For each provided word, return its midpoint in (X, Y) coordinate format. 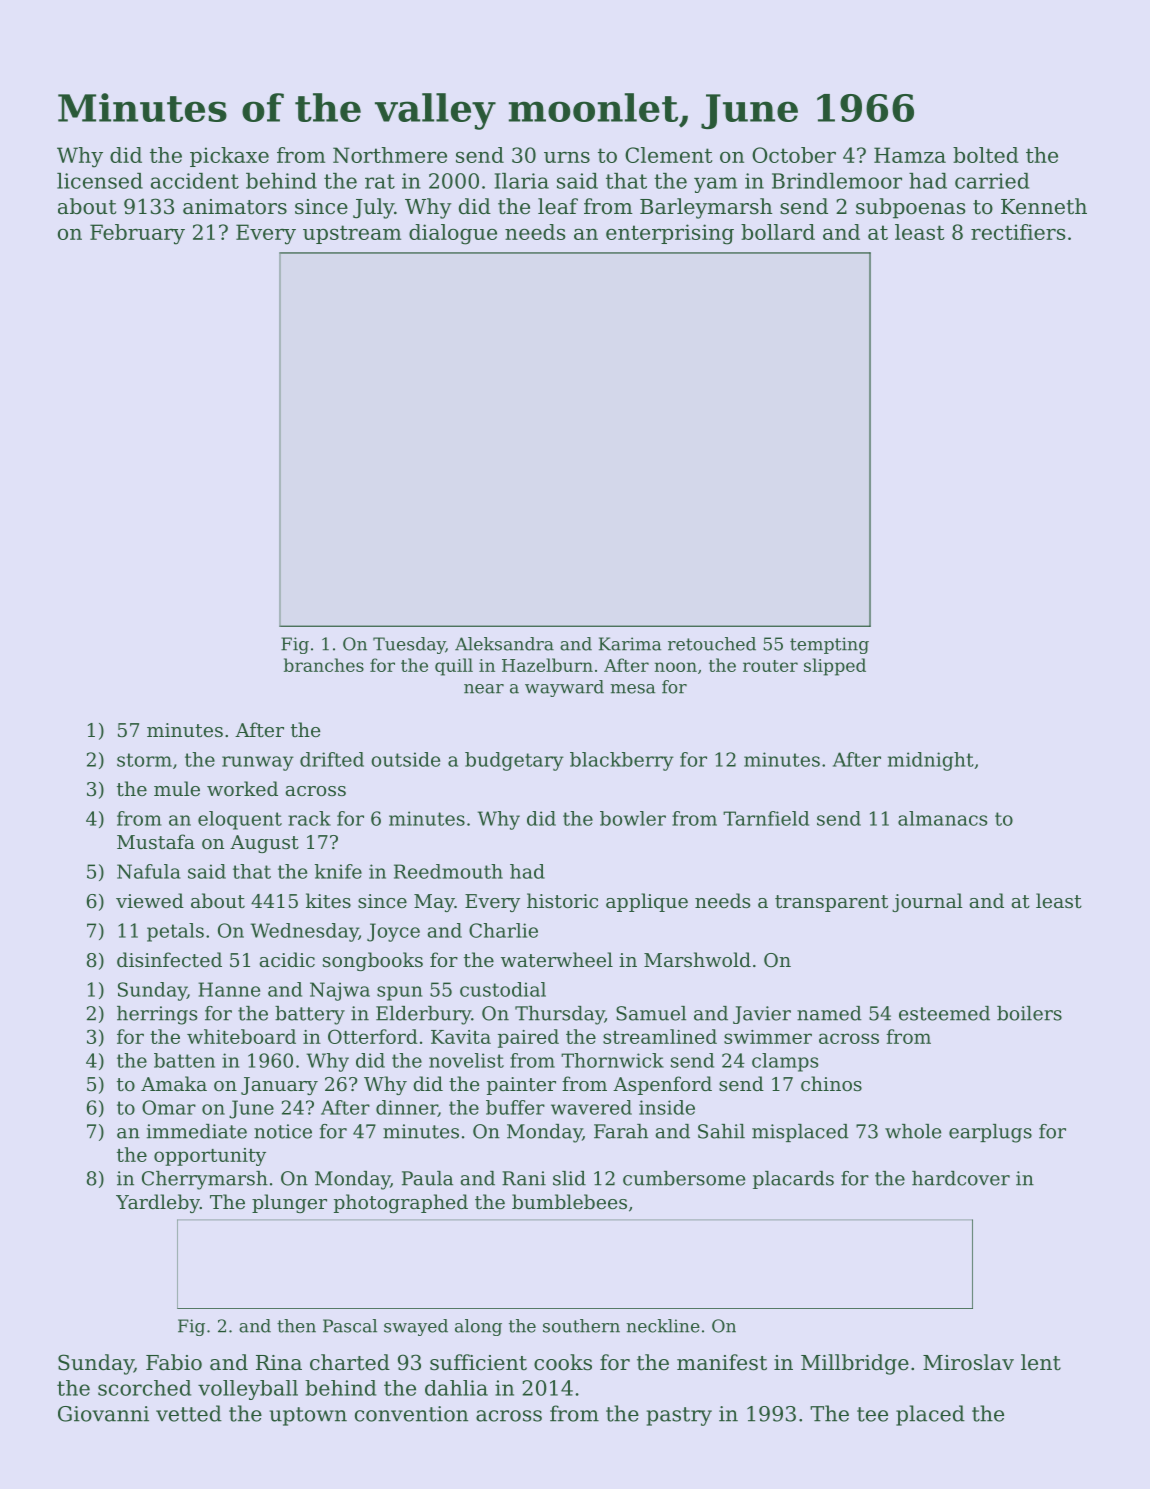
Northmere (390, 155)
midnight (931, 761)
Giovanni (103, 1414)
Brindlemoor (837, 181)
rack (309, 818)
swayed (416, 1327)
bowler (633, 818)
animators (235, 207)
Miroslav (968, 1362)
